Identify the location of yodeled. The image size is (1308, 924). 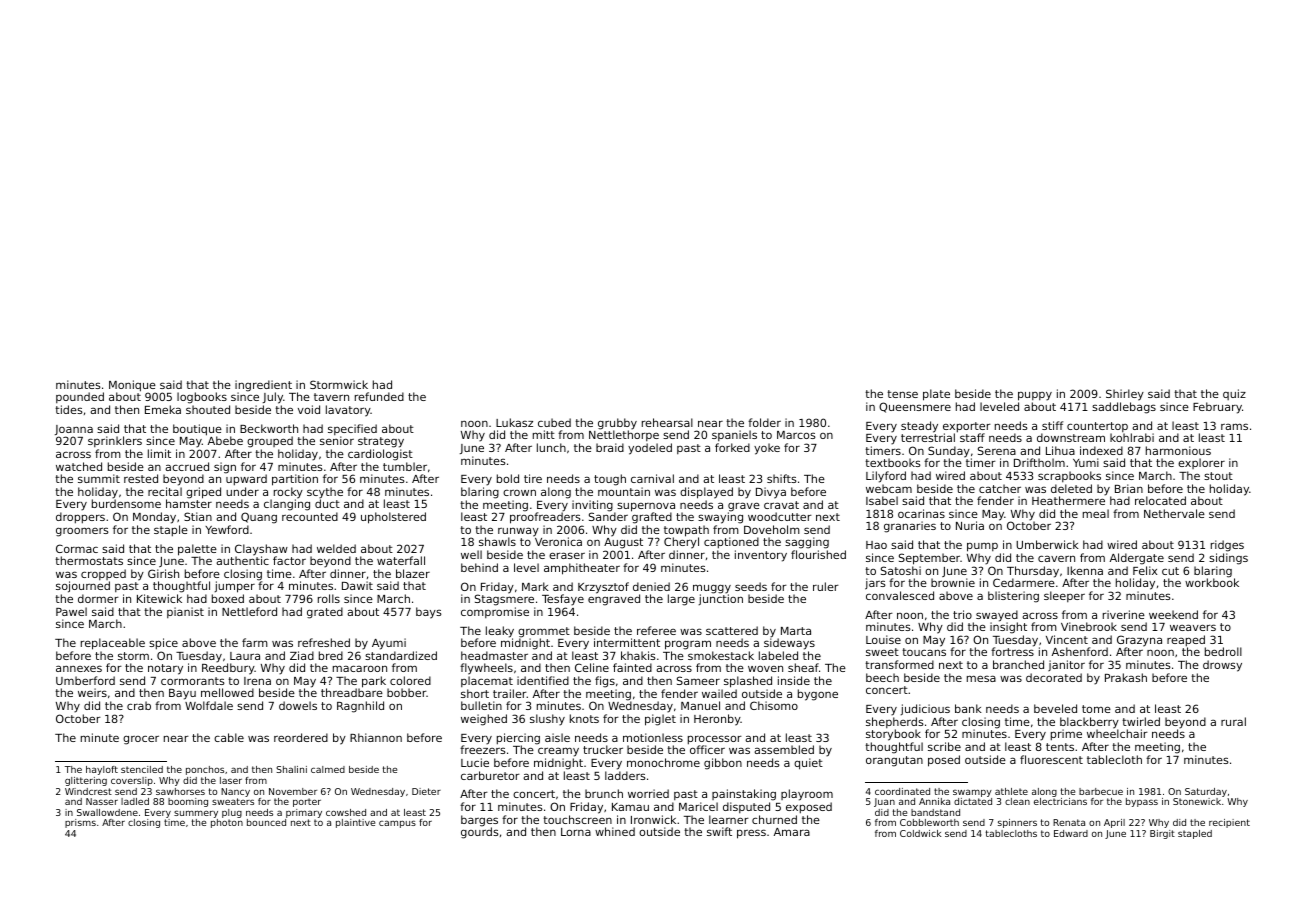
(650, 449).
